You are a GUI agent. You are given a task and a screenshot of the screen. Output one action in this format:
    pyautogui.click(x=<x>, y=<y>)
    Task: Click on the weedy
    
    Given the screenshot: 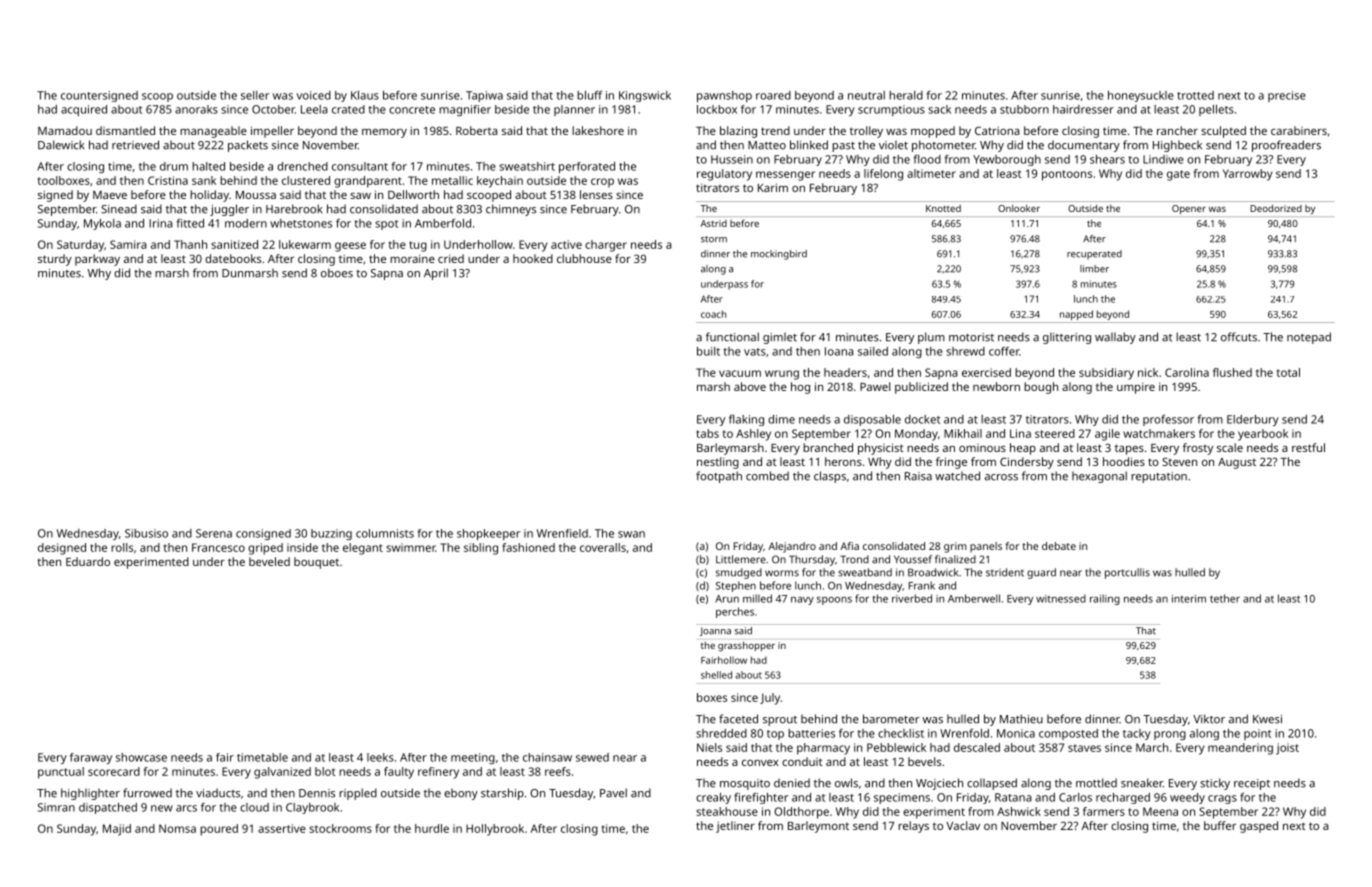 What is the action you would take?
    pyautogui.click(x=1187, y=798)
